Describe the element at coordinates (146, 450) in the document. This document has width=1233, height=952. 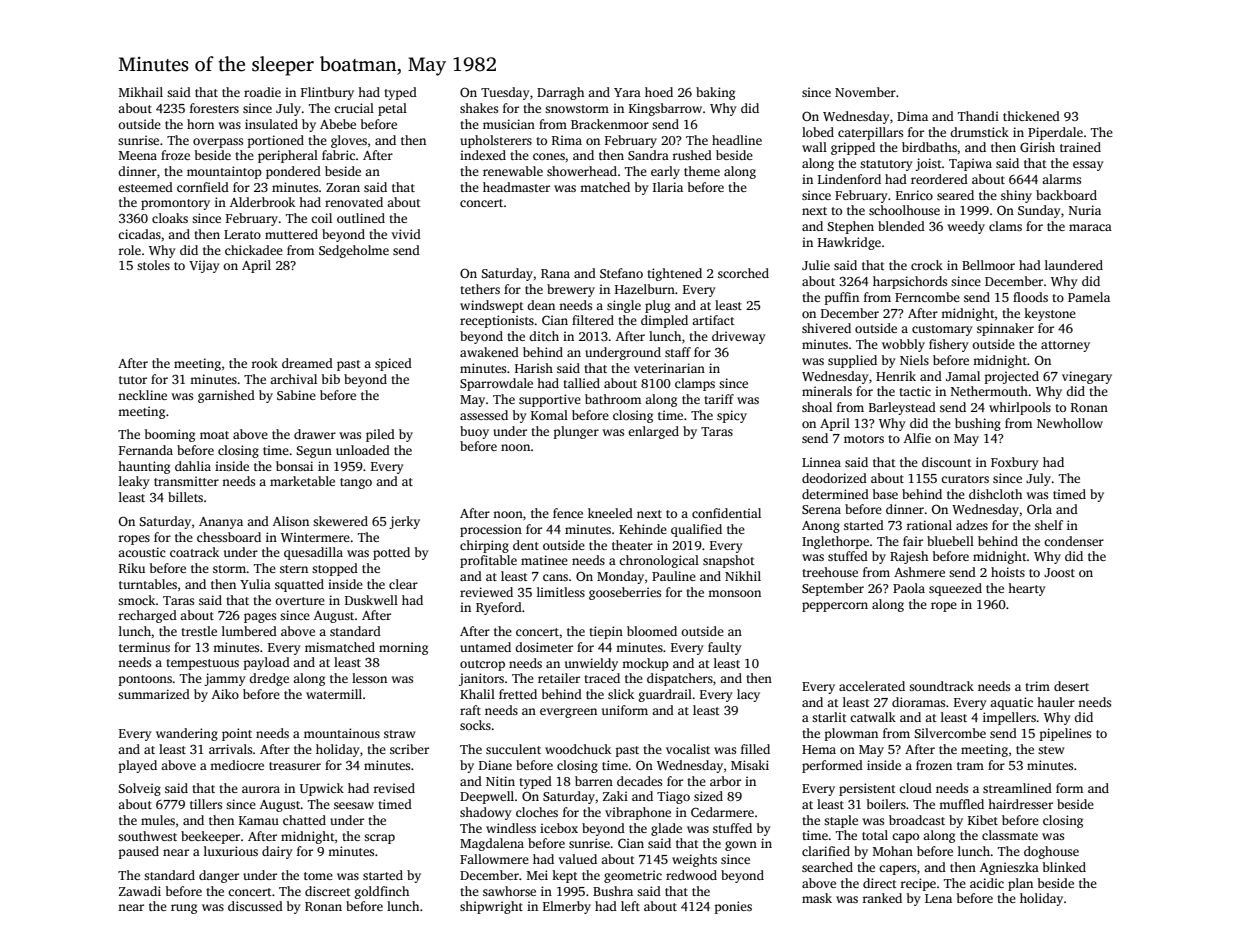
I see `Fernanda` at that location.
